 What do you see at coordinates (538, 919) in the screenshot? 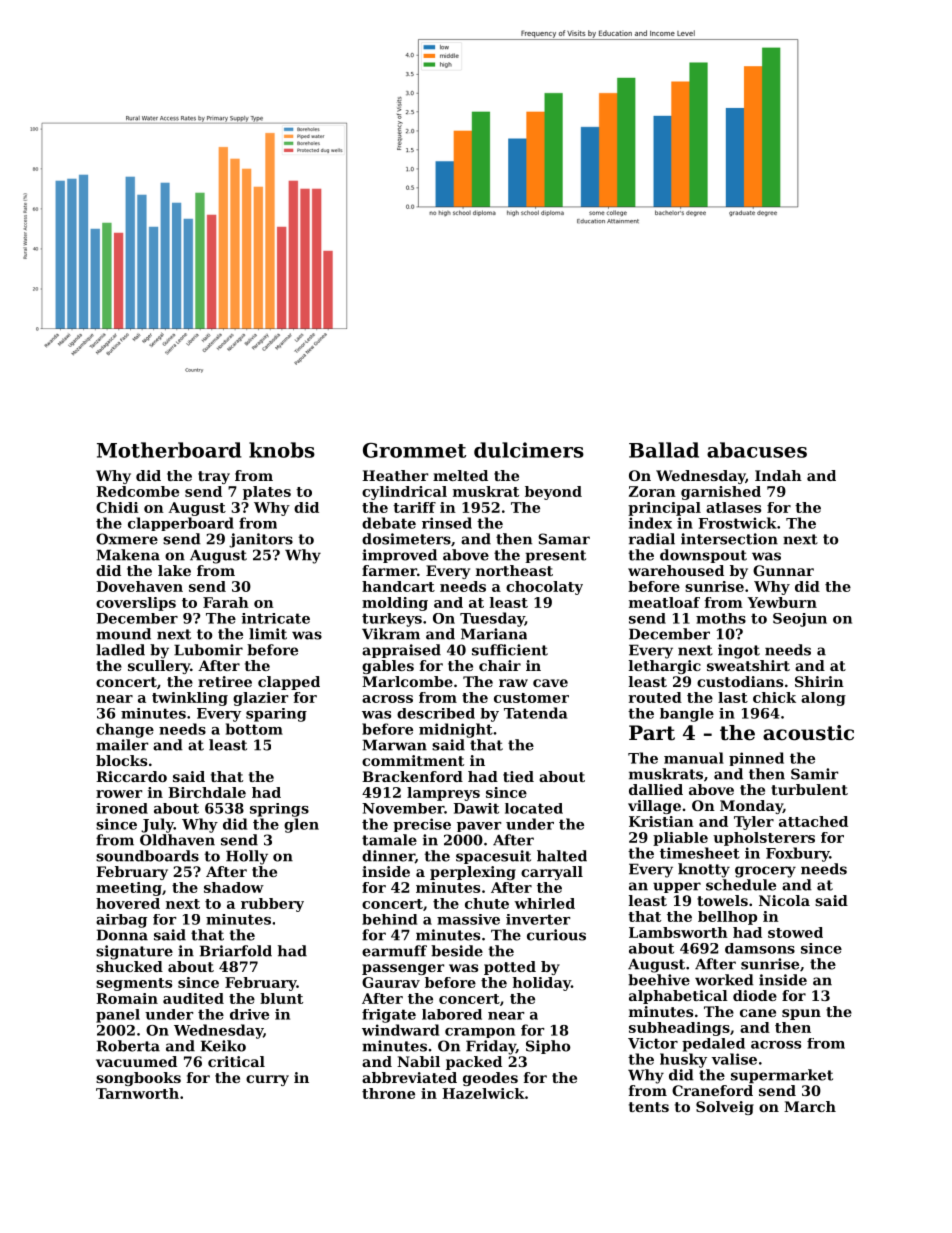
I see `inverter` at bounding box center [538, 919].
